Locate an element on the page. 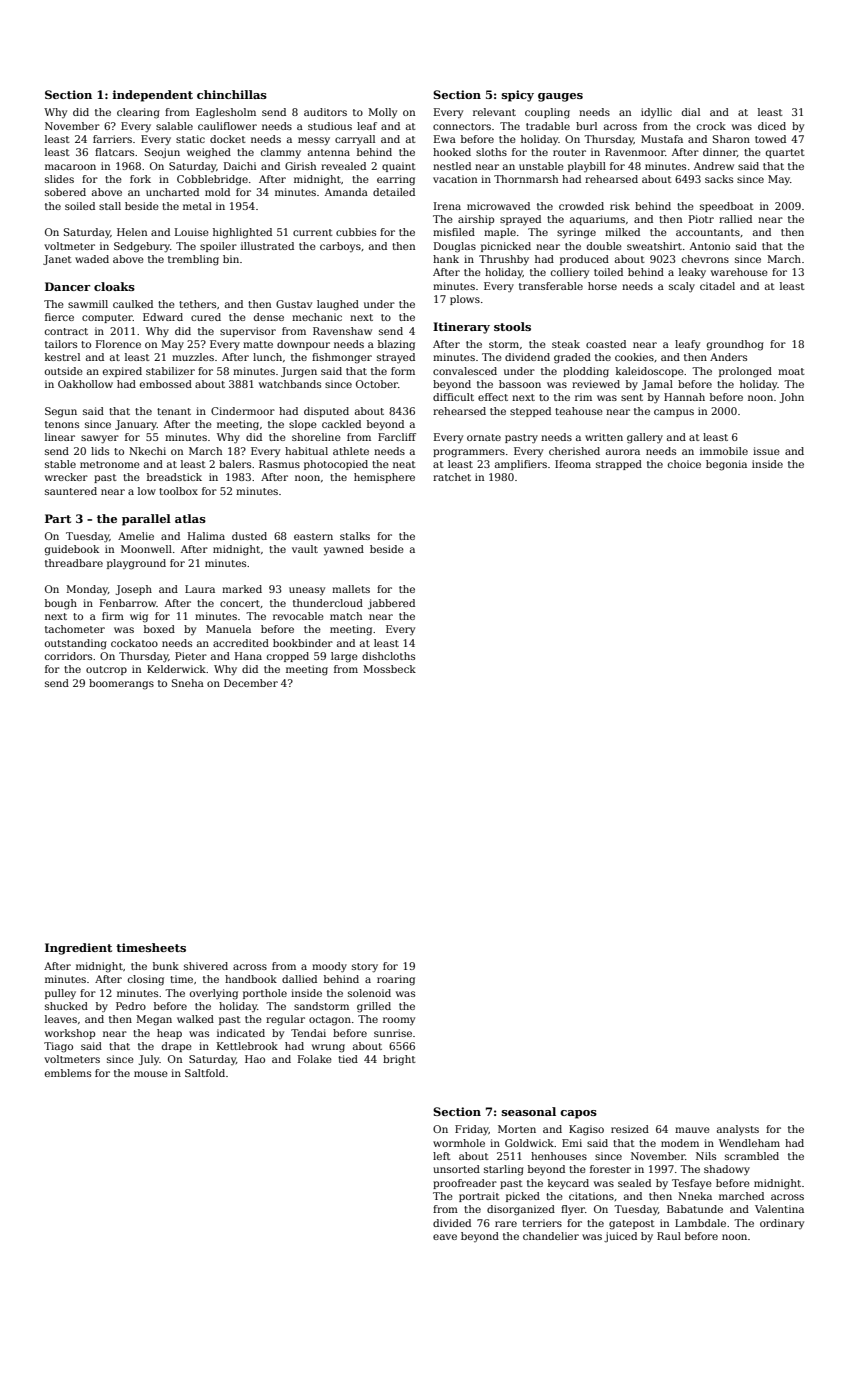 This document has height=1400, width=849. emblems is located at coordinates (68, 1073).
